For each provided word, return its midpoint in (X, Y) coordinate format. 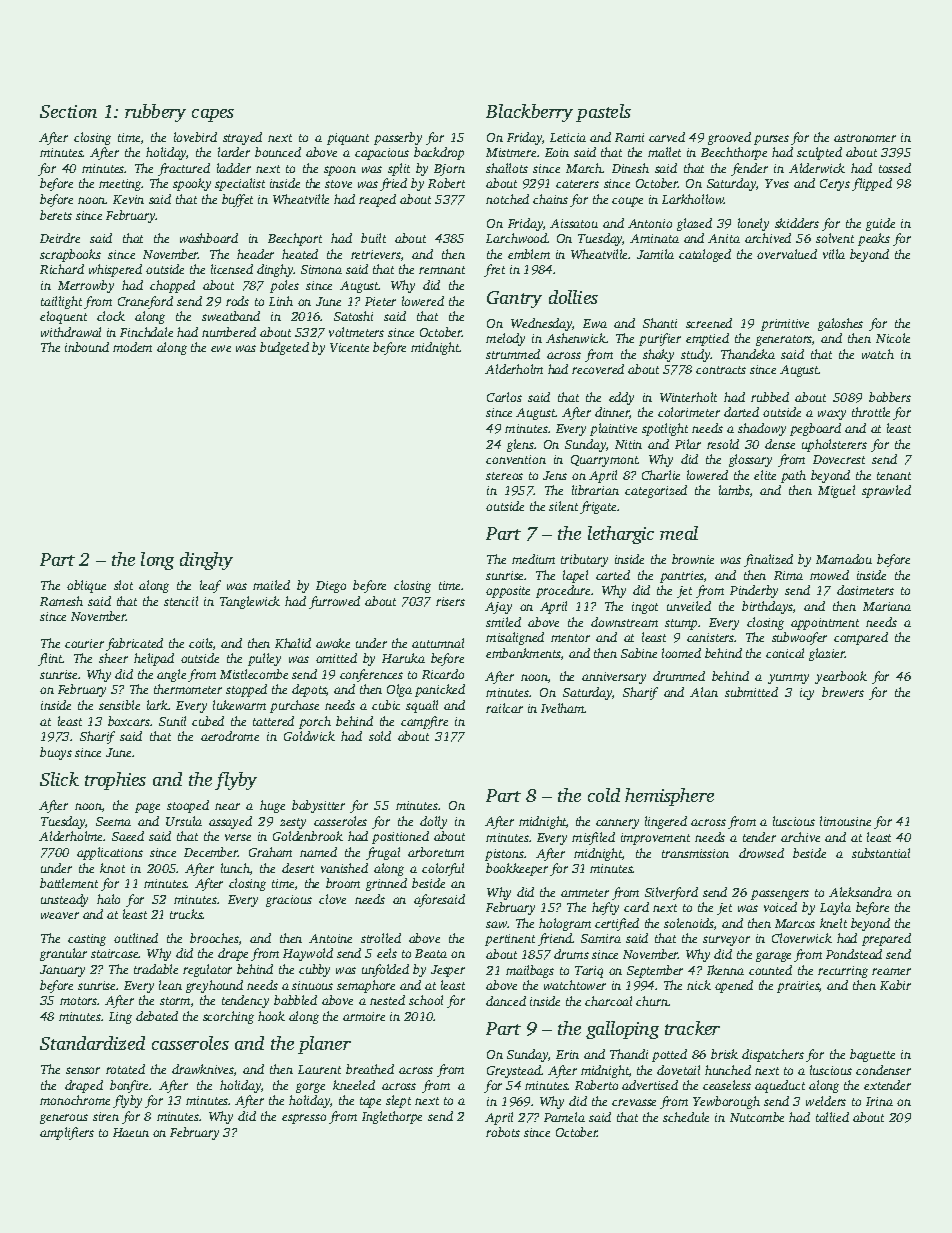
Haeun (131, 1132)
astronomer (865, 138)
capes (213, 115)
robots (503, 1132)
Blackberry (529, 113)
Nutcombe (757, 1117)
